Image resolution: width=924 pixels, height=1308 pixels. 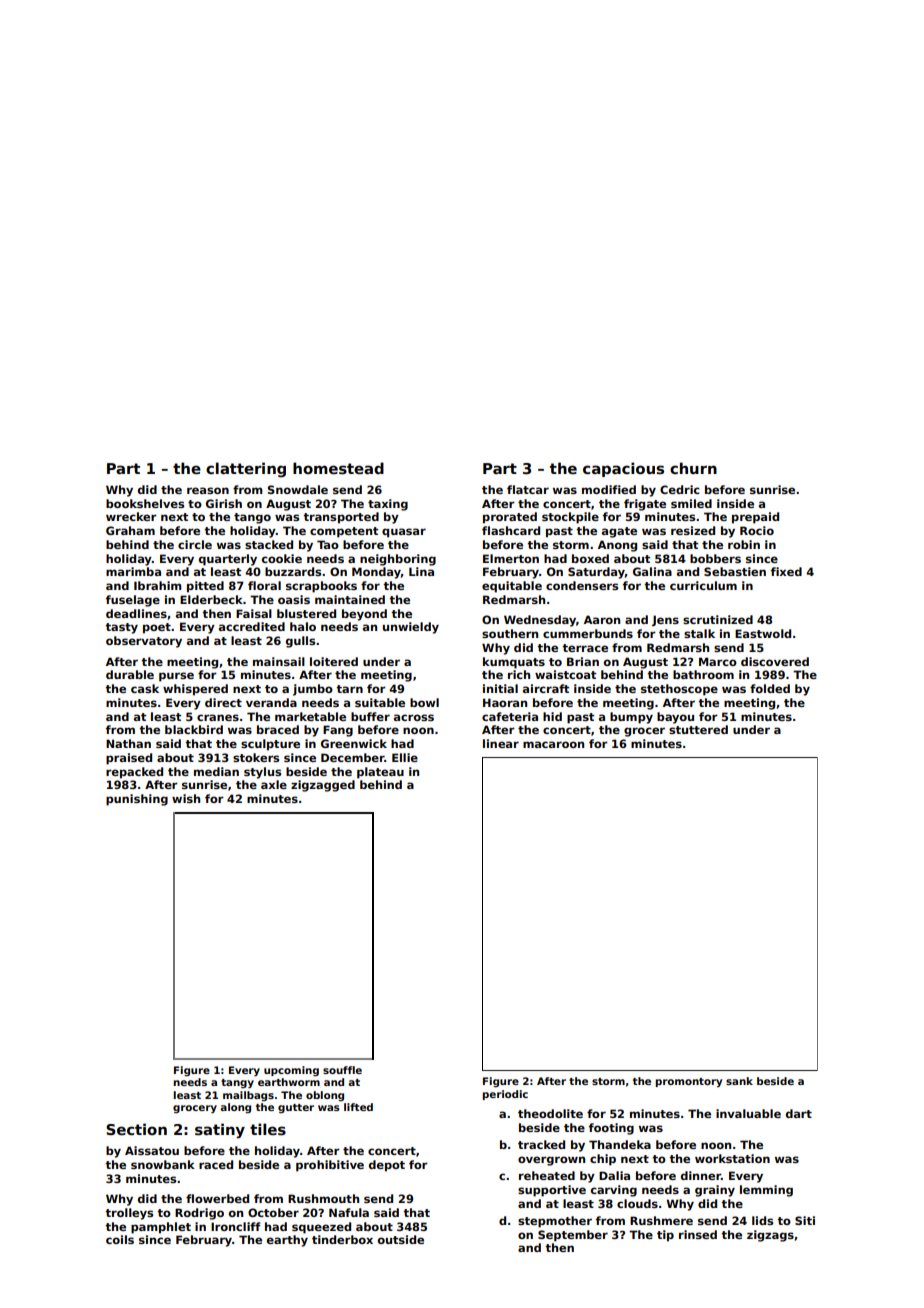 I want to click on clattering, so click(x=246, y=469).
